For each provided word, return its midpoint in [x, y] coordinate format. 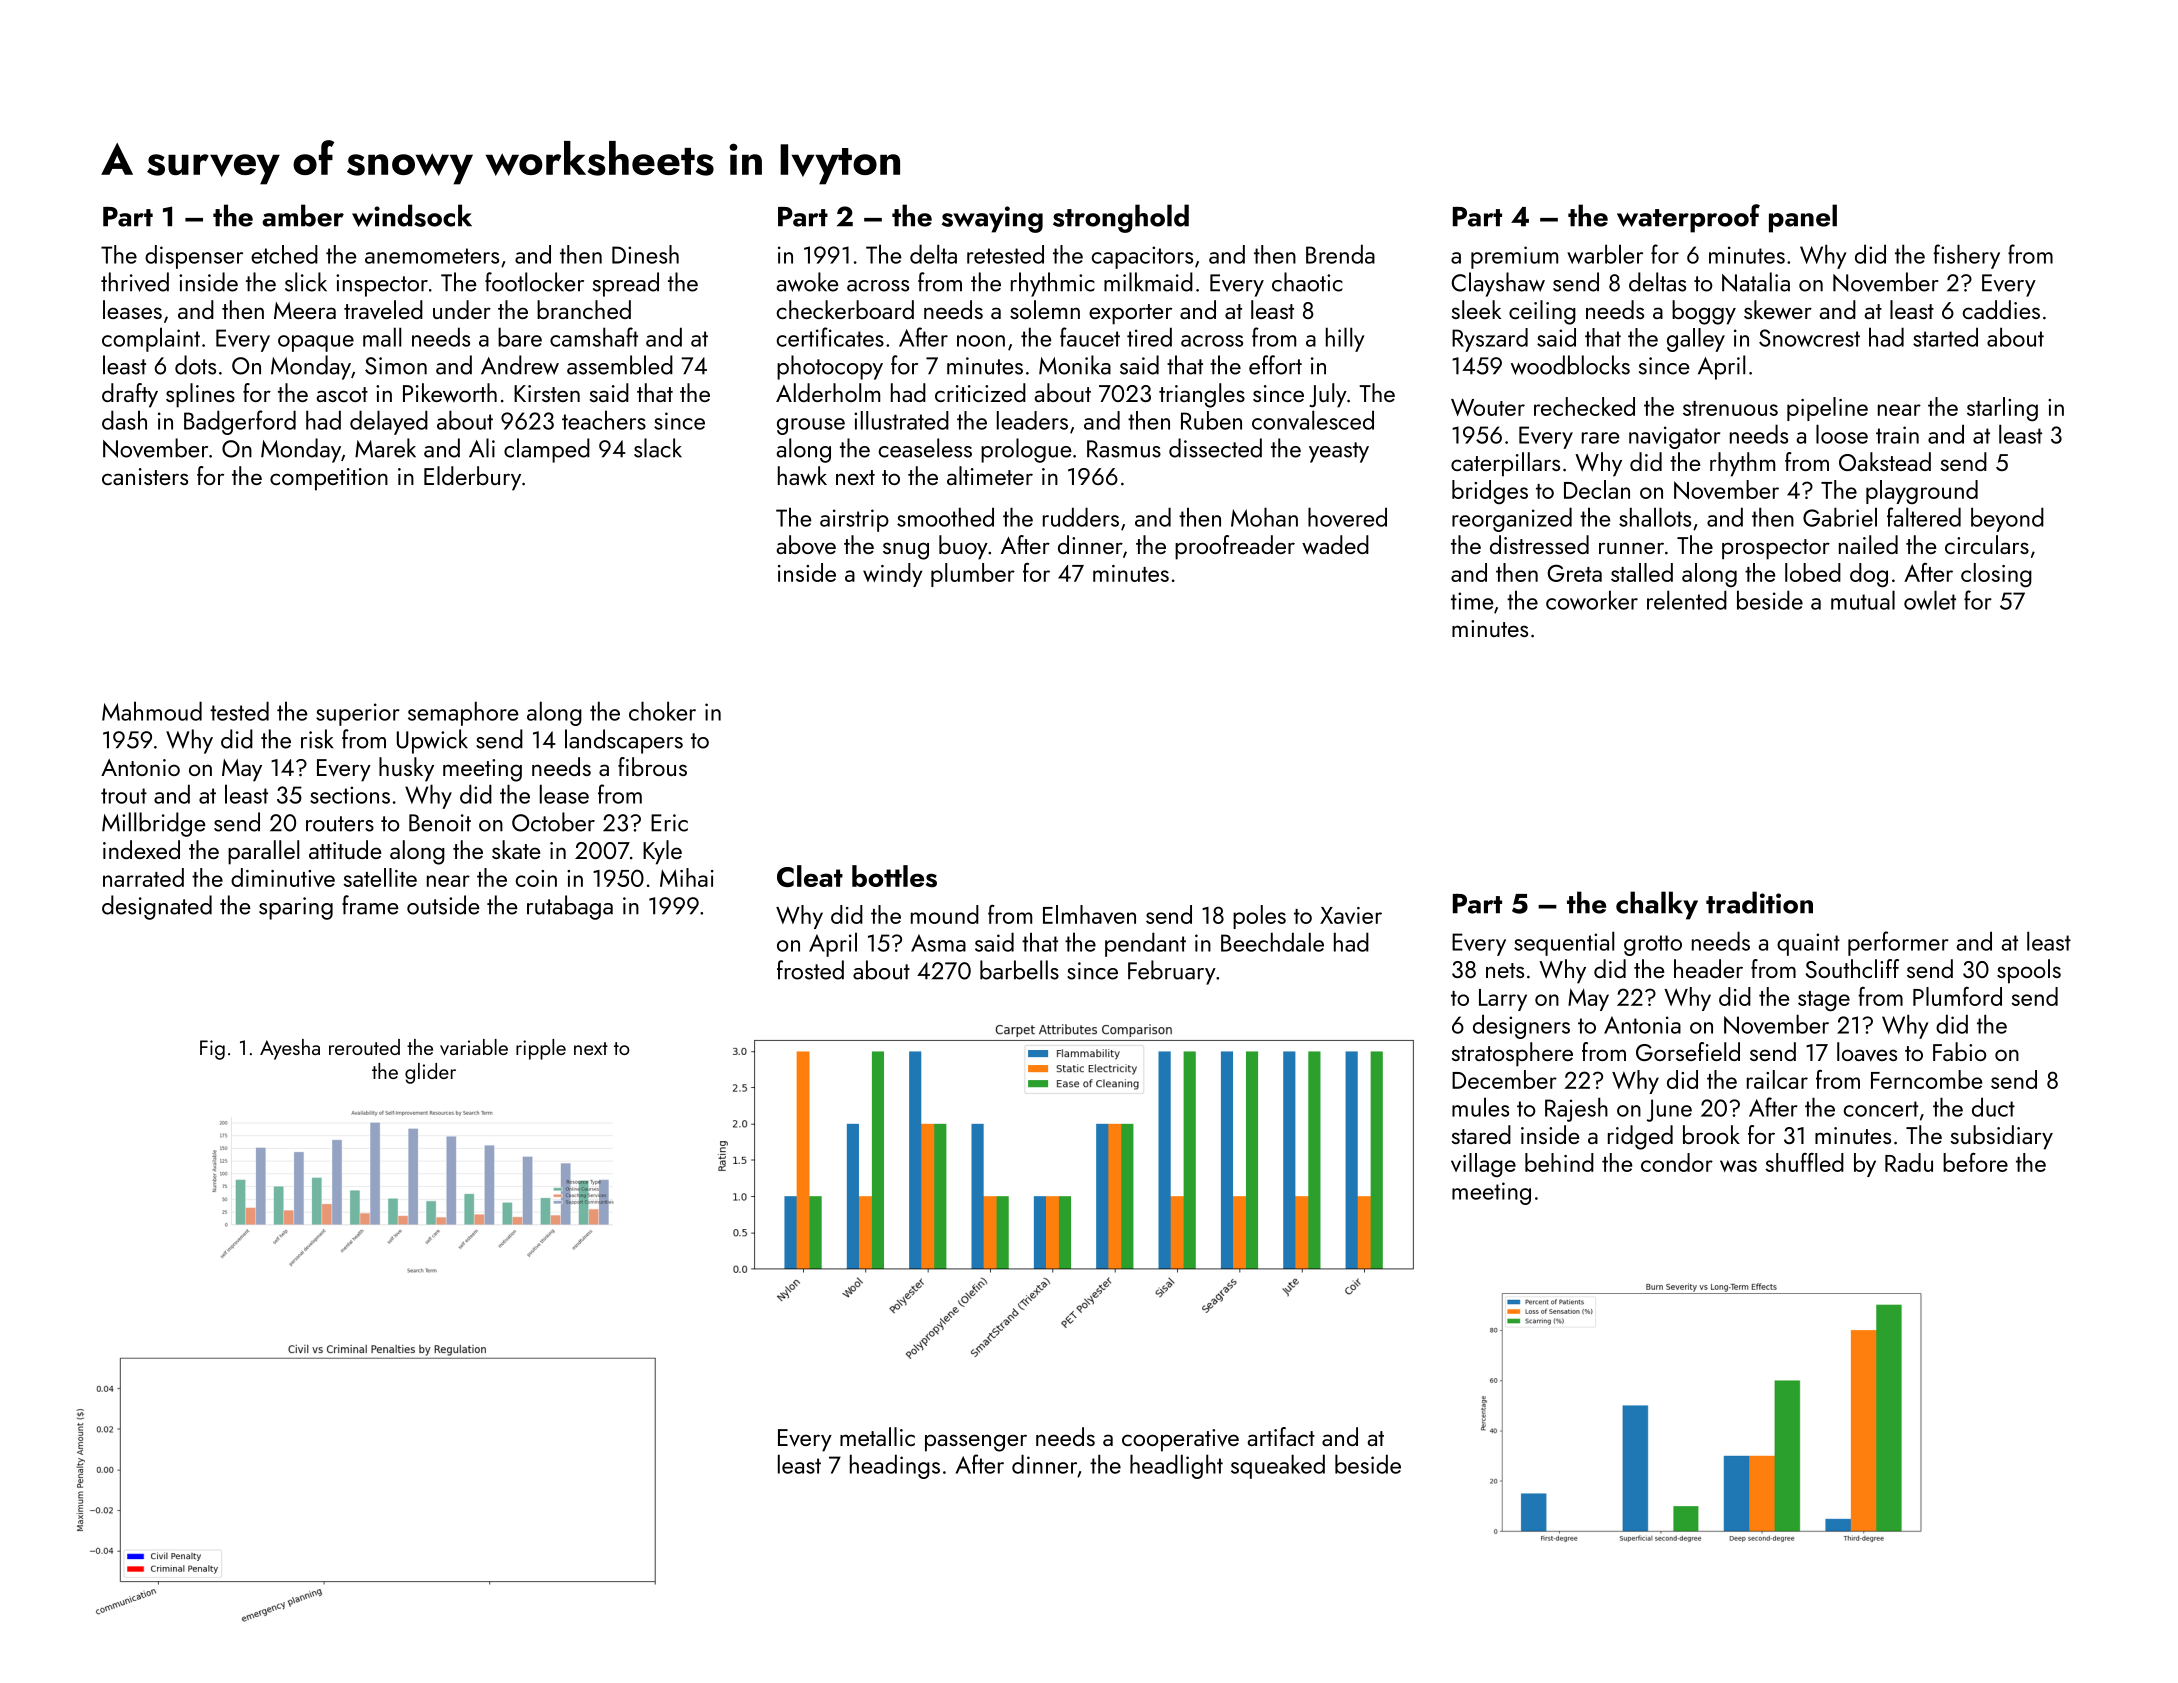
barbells [1019, 970]
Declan [1597, 489]
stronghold [1121, 218]
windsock [412, 215]
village [1483, 1165]
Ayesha [290, 1049]
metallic [877, 1436]
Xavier [1351, 915]
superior [358, 714]
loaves [1867, 1052]
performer [1898, 943]
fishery [1966, 256]
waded [1335, 545]
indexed [141, 849]
